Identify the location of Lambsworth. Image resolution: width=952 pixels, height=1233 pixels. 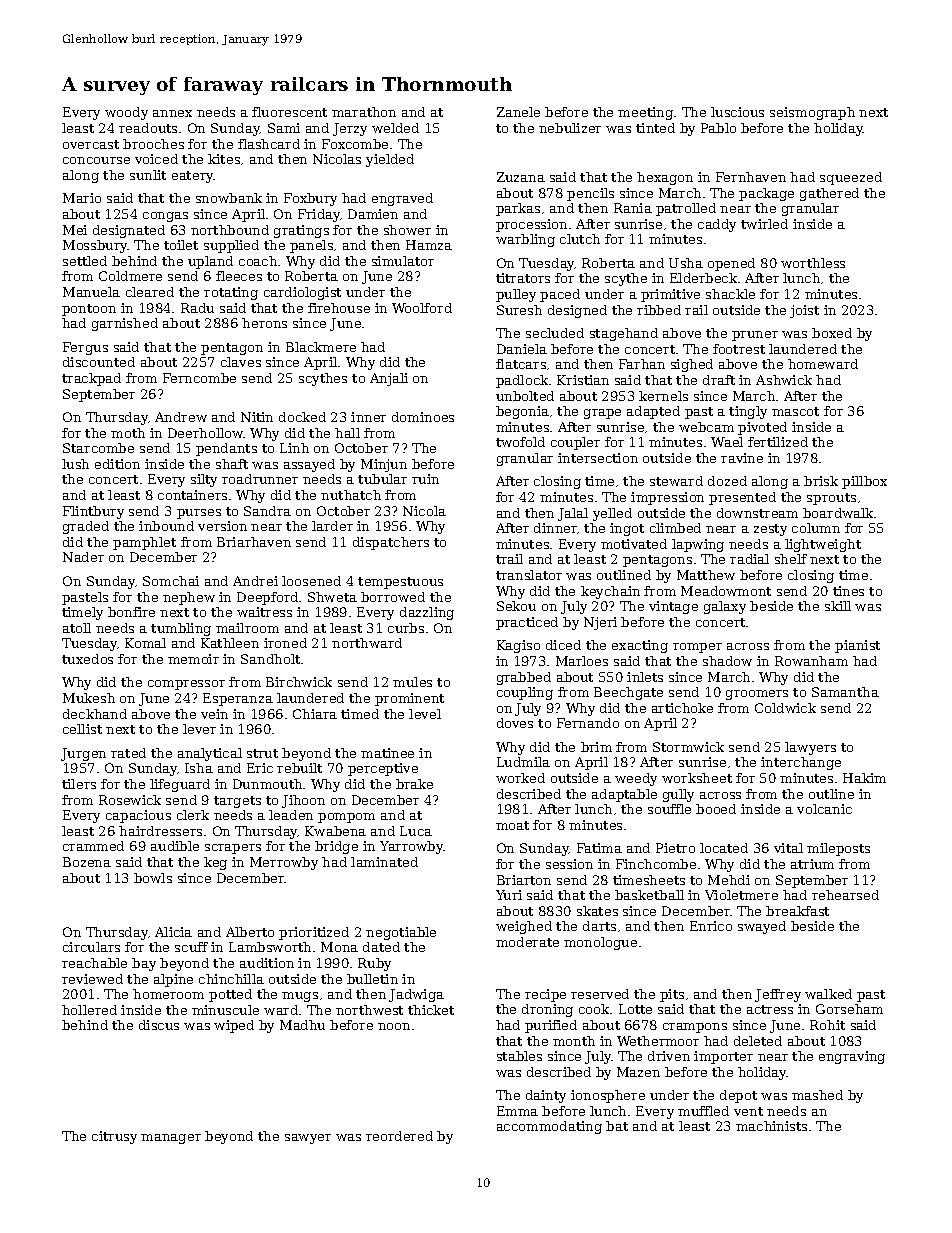
(270, 947).
